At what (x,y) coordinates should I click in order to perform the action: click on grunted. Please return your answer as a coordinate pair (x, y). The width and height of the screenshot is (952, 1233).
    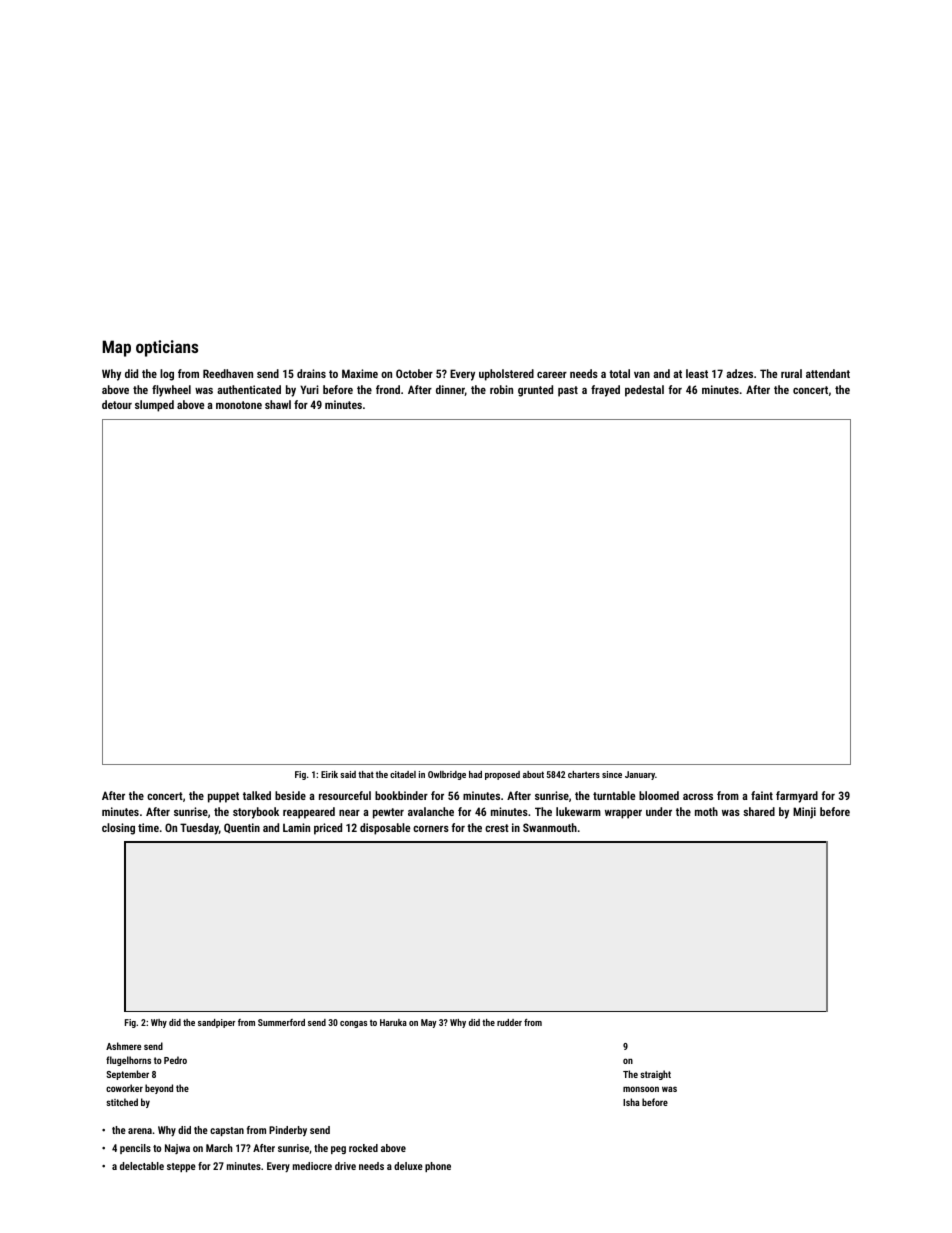
    Looking at the image, I should click on (535, 391).
